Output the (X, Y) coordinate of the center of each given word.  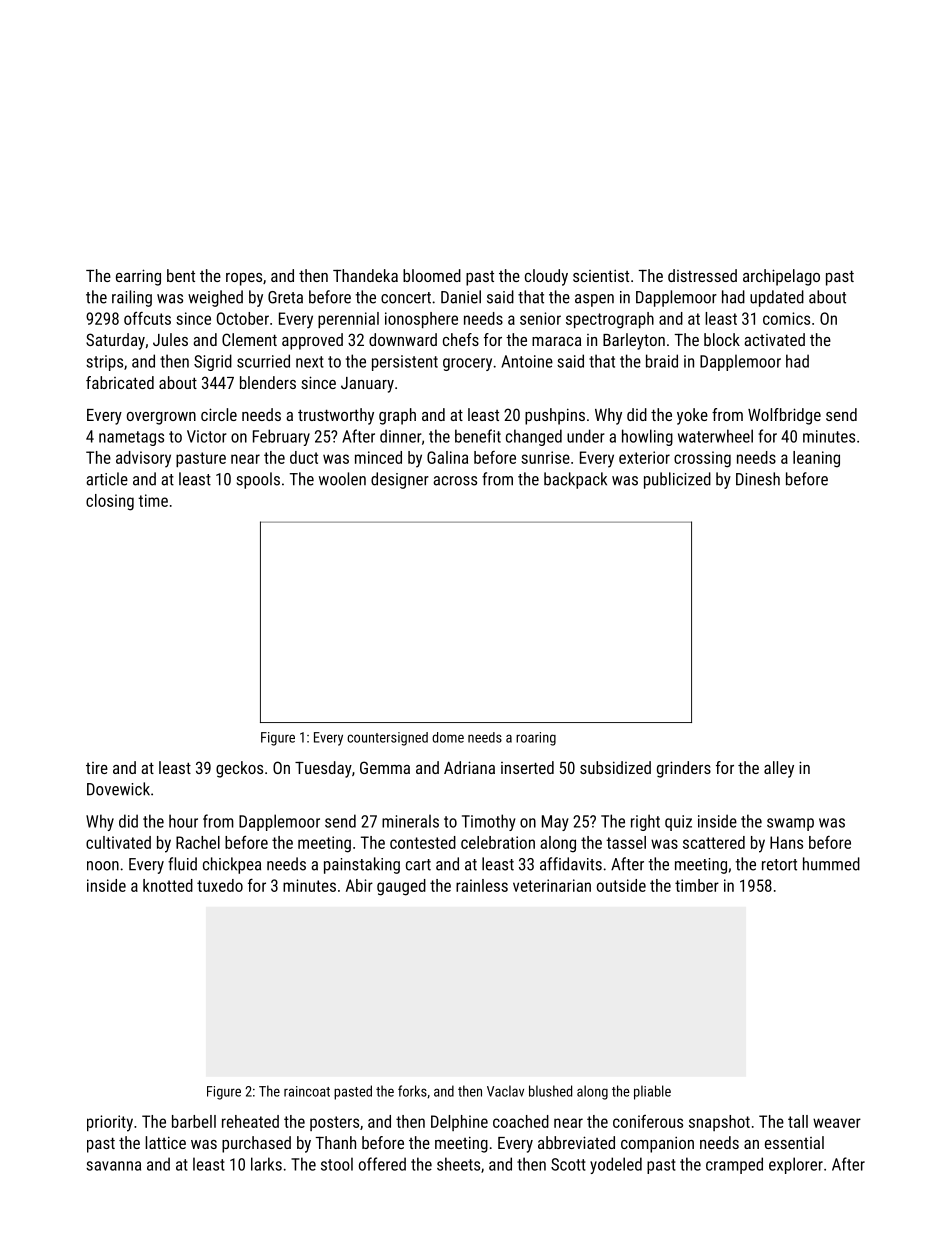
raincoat (307, 1091)
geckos (239, 769)
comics (786, 318)
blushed (550, 1091)
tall (798, 1121)
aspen (594, 300)
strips (104, 363)
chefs (461, 339)
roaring (536, 739)
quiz (678, 823)
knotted (168, 885)
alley (779, 769)
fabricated (120, 382)
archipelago (781, 277)
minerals (410, 821)
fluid (182, 864)
